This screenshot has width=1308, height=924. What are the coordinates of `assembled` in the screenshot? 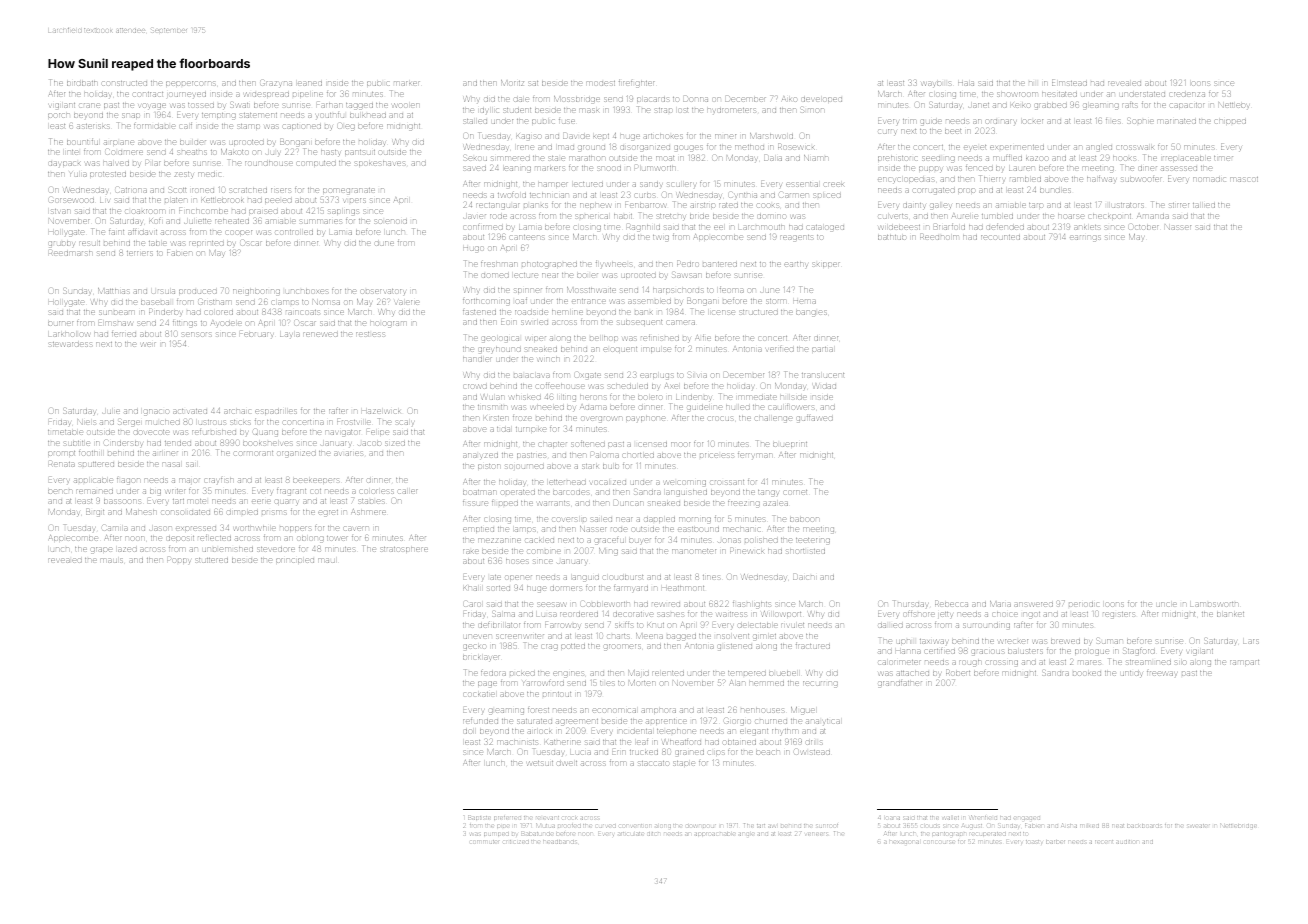 It's located at (649, 301).
